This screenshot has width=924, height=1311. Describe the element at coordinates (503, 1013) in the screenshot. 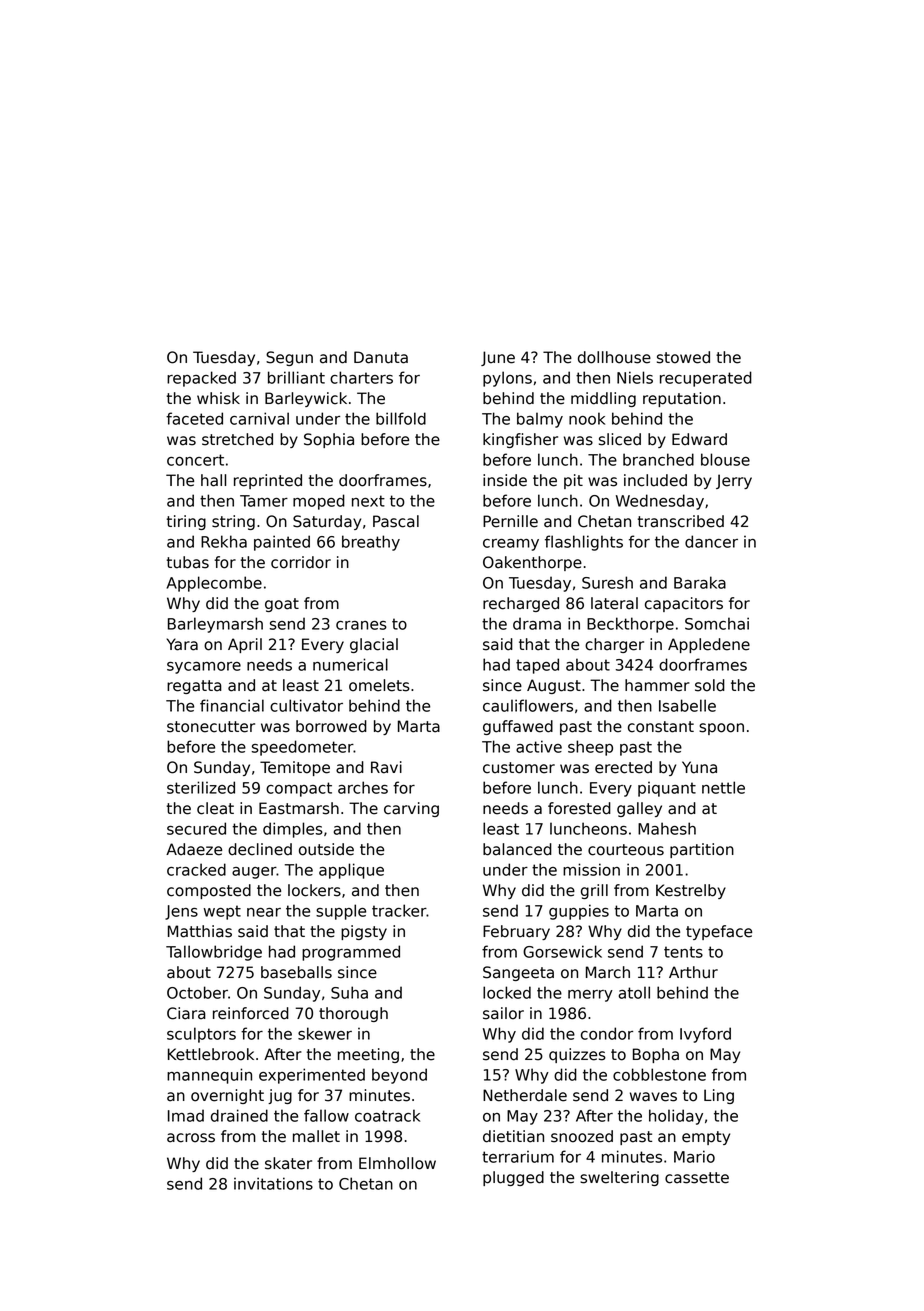

I see `sailor` at that location.
